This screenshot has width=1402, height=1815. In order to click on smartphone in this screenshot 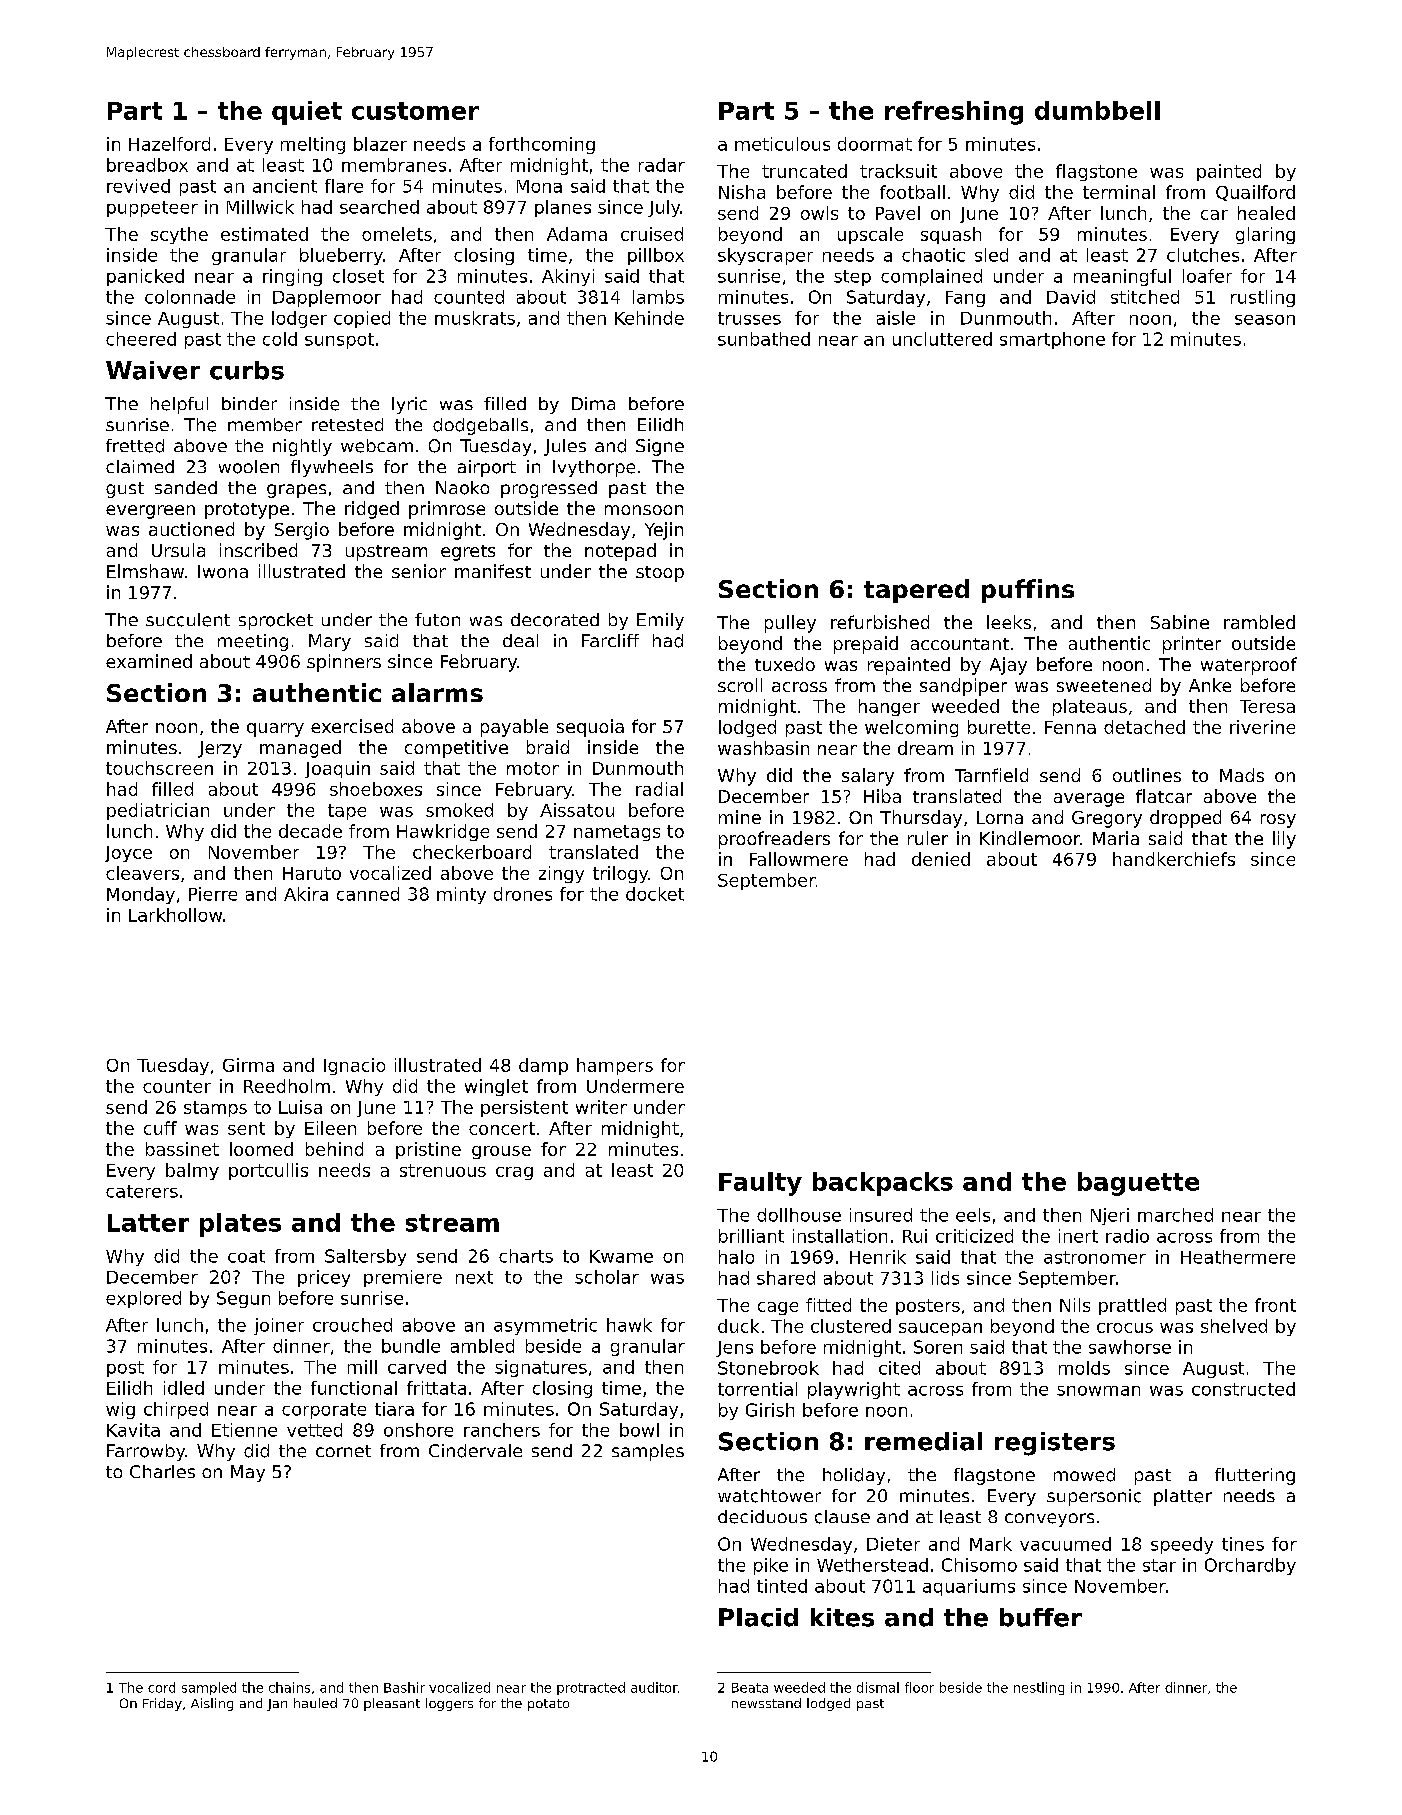, I will do `click(1052, 340)`.
